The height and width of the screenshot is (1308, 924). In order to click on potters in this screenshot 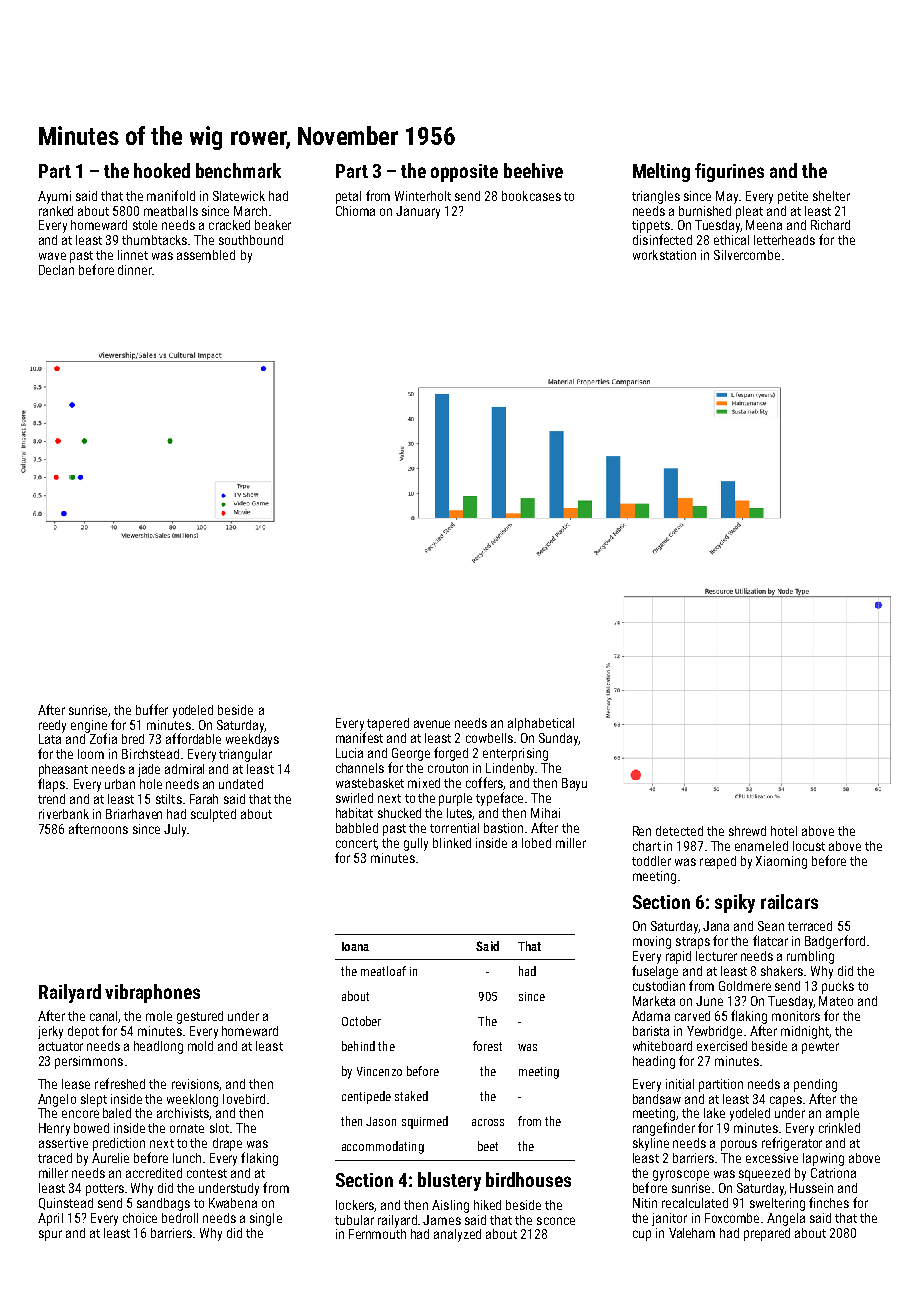, I will do `click(105, 1190)`.
